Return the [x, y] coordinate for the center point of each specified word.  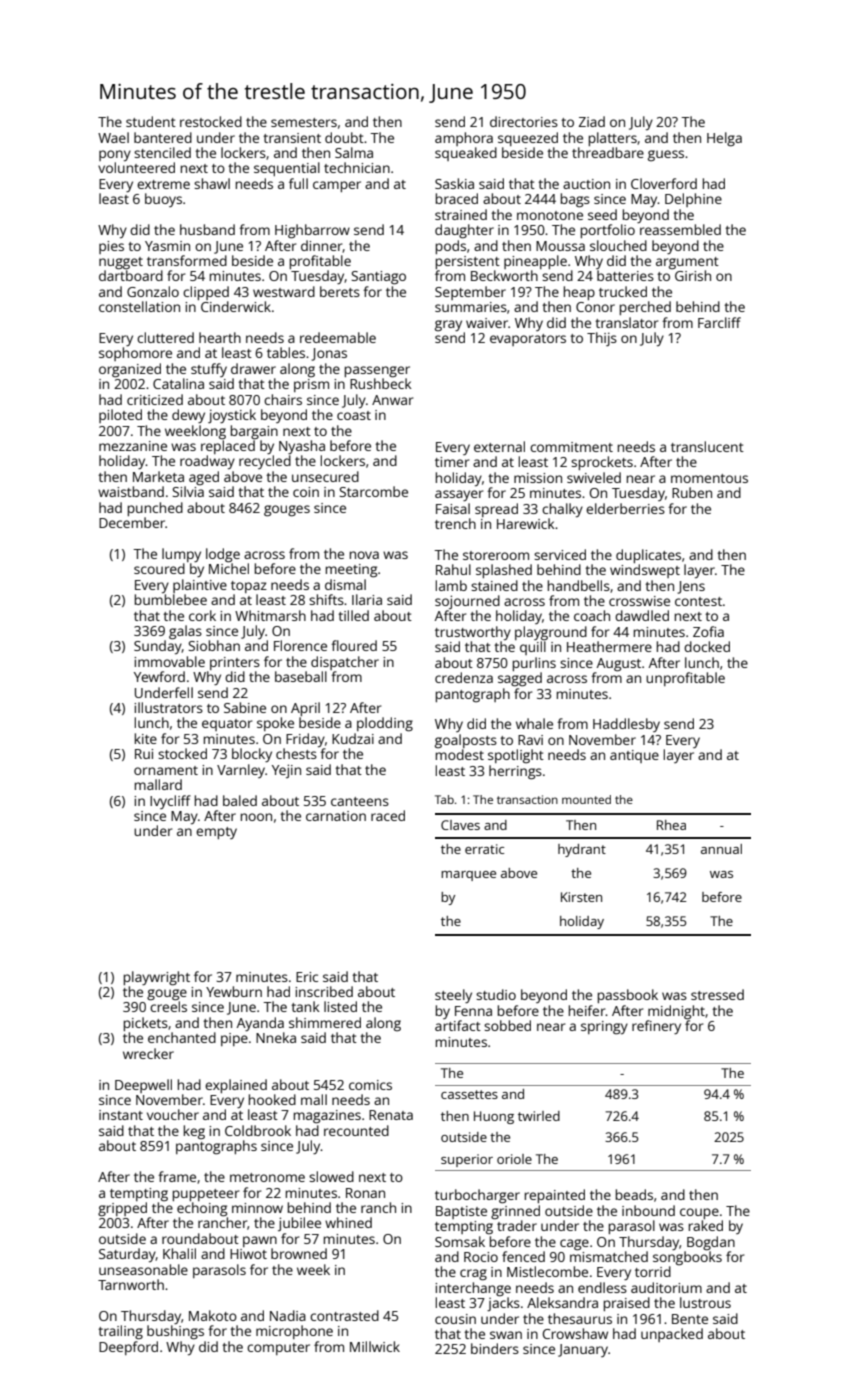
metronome [267, 1177]
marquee [468, 876]
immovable [169, 661]
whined [348, 1222]
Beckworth [504, 275]
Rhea [671, 825]
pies [111, 247]
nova [364, 555]
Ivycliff [170, 802]
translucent [707, 446]
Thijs [602, 339]
